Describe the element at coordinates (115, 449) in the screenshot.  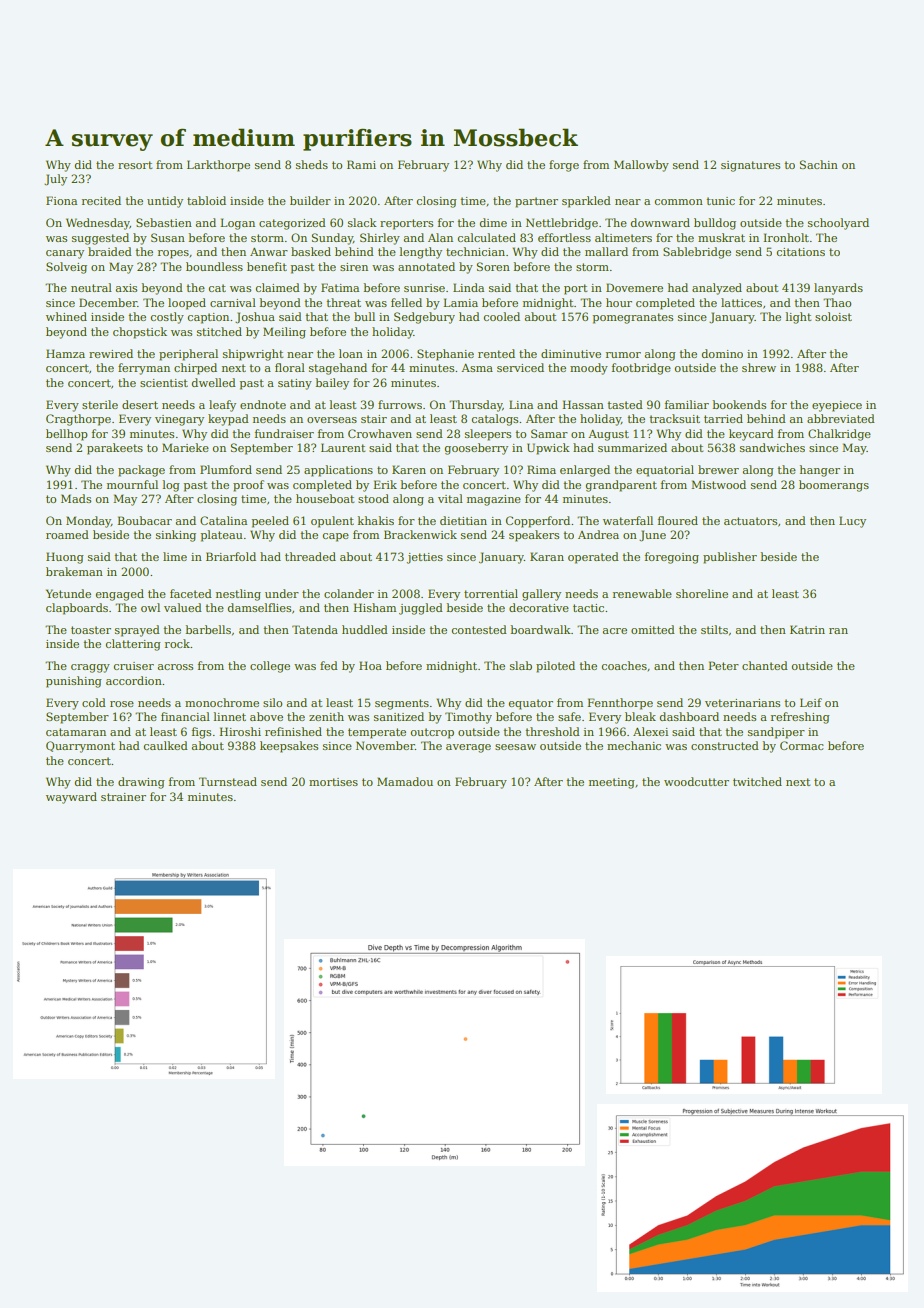
I see `parakeets` at that location.
